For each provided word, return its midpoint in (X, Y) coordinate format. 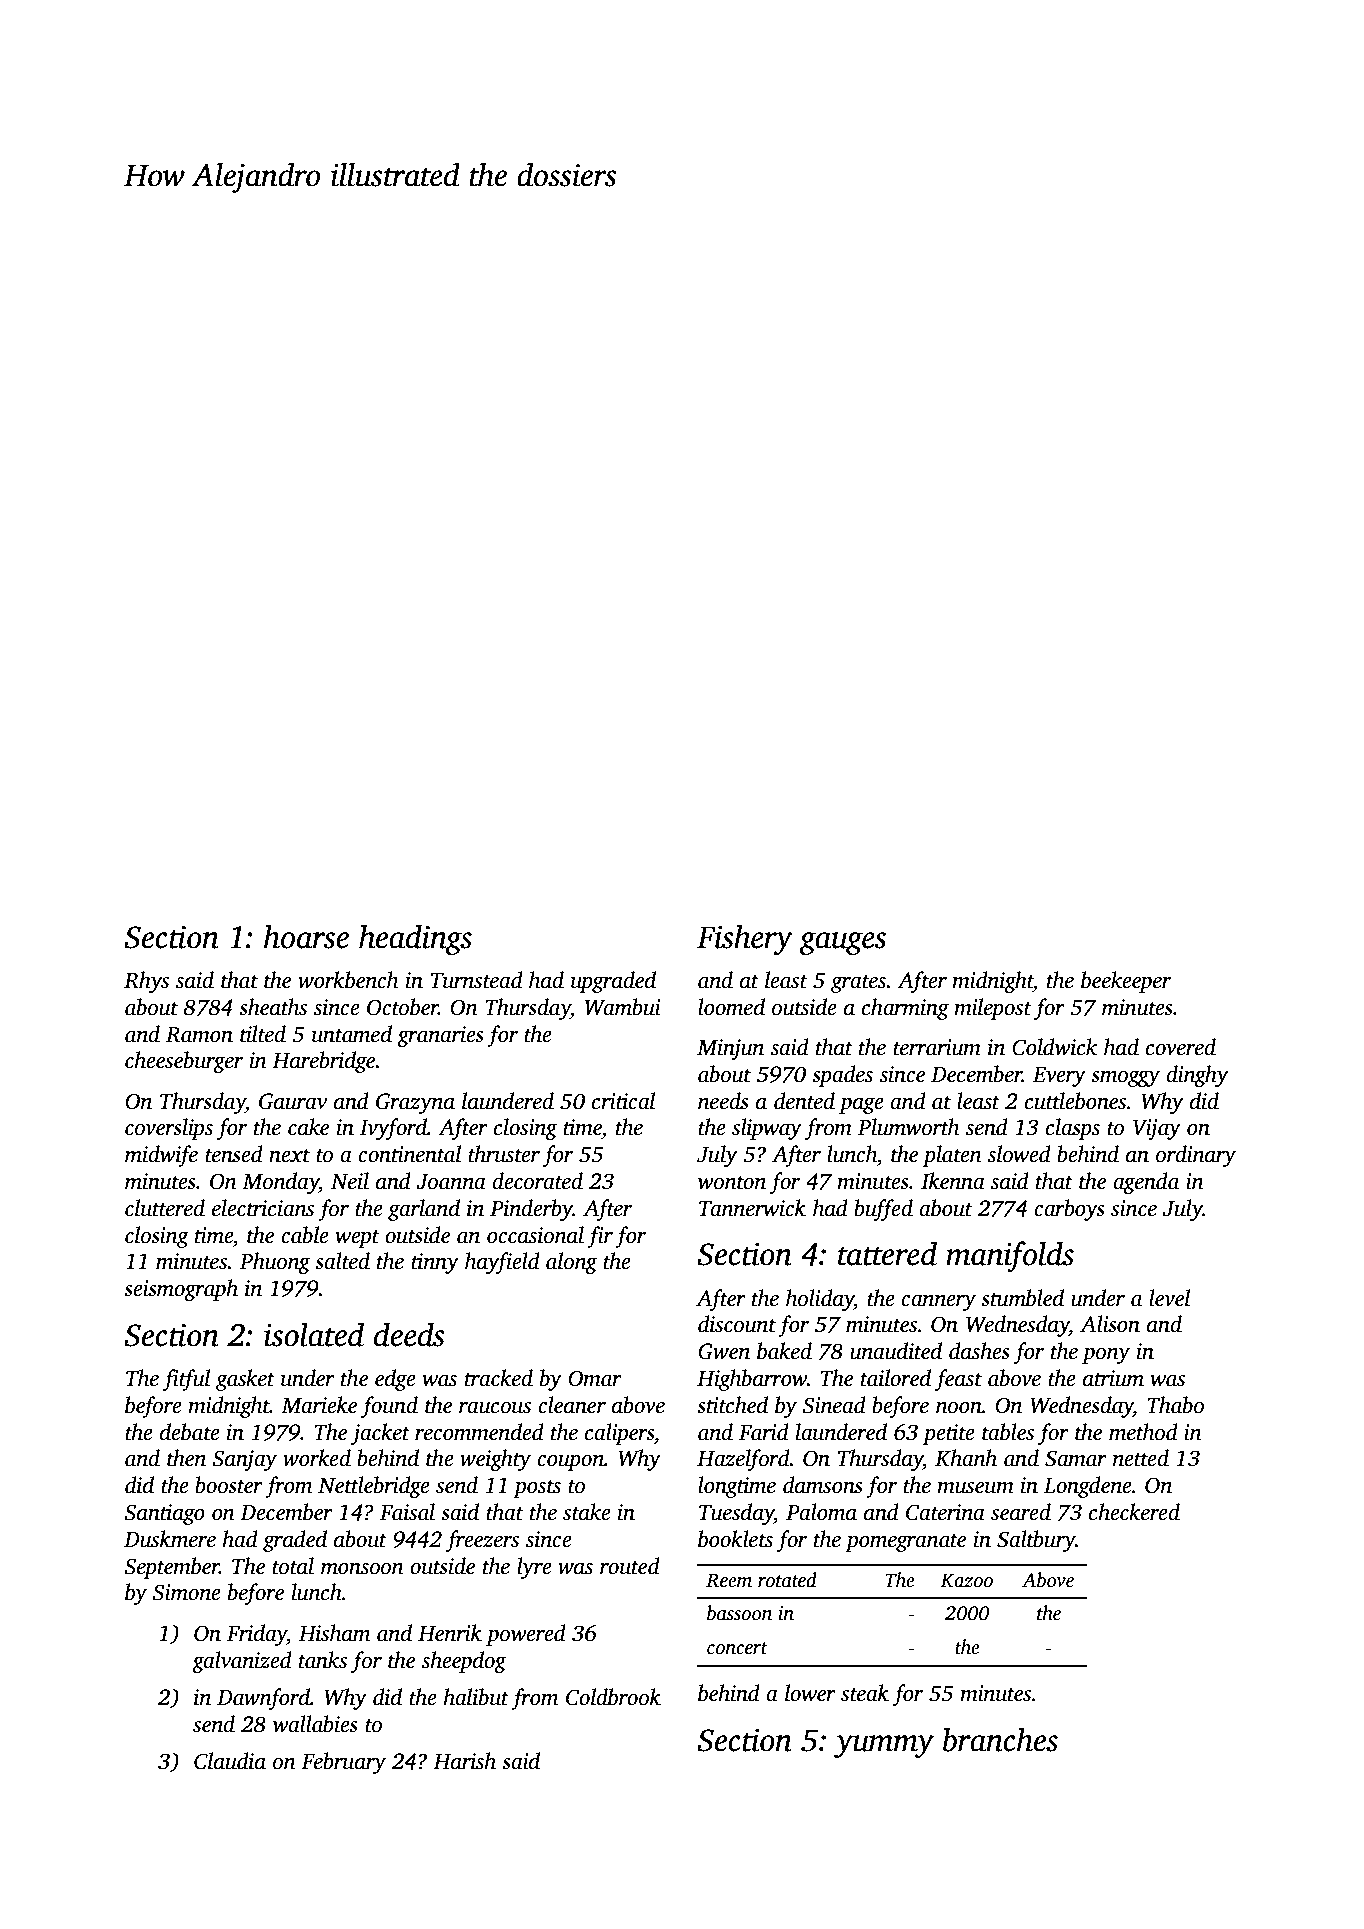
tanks (323, 1660)
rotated (787, 1580)
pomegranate (905, 1543)
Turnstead (477, 980)
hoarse (306, 936)
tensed (234, 1154)
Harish (464, 1761)
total (293, 1566)
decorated (537, 1181)
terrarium (937, 1047)
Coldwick (1054, 1047)
